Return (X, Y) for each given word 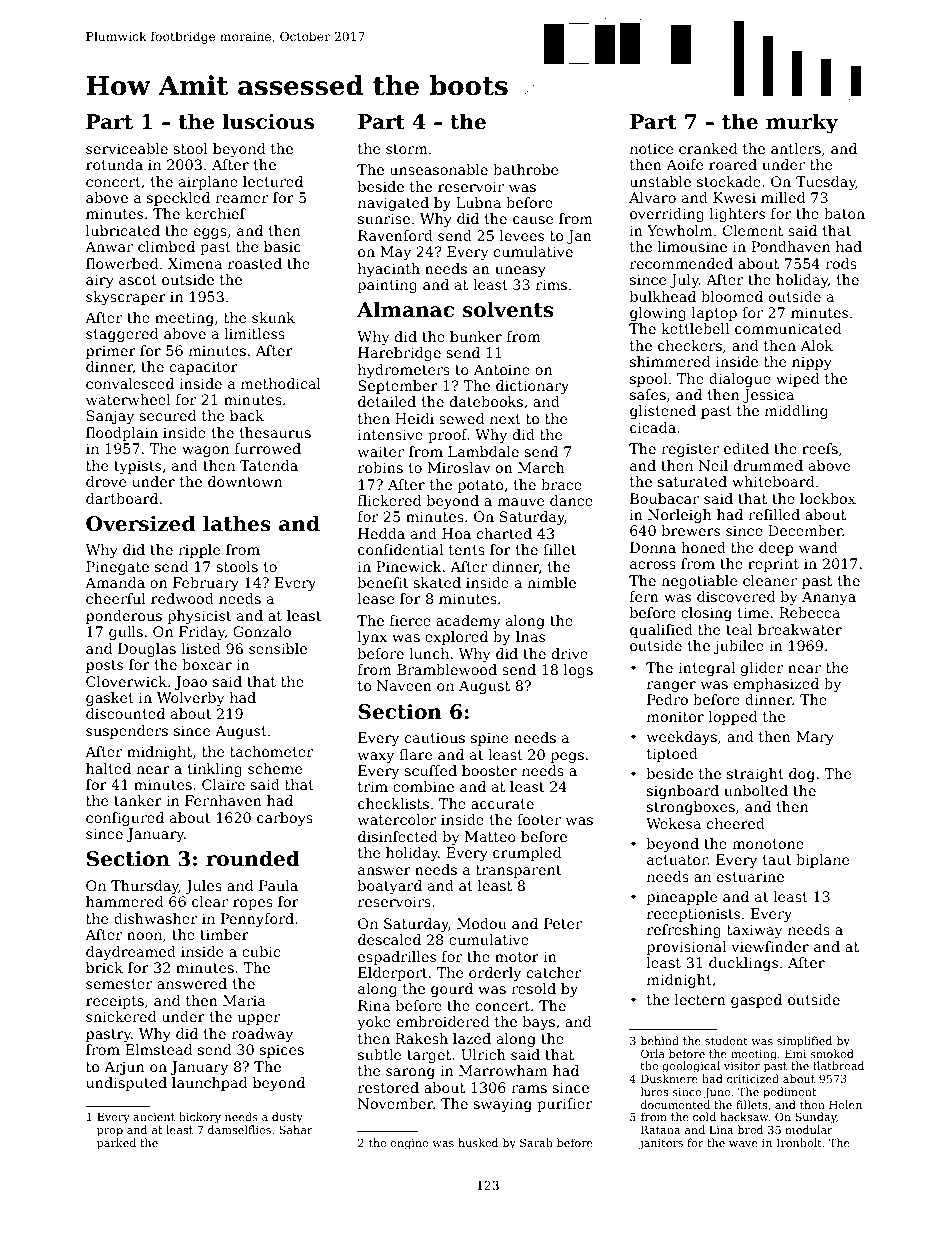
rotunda (114, 164)
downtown (245, 481)
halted (108, 768)
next (505, 419)
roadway (262, 1035)
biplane (822, 861)
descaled (389, 939)
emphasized (776, 685)
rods (841, 263)
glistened (663, 412)
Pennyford (257, 920)
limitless (255, 333)
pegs (567, 757)
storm (407, 149)
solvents (508, 309)
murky (802, 123)
